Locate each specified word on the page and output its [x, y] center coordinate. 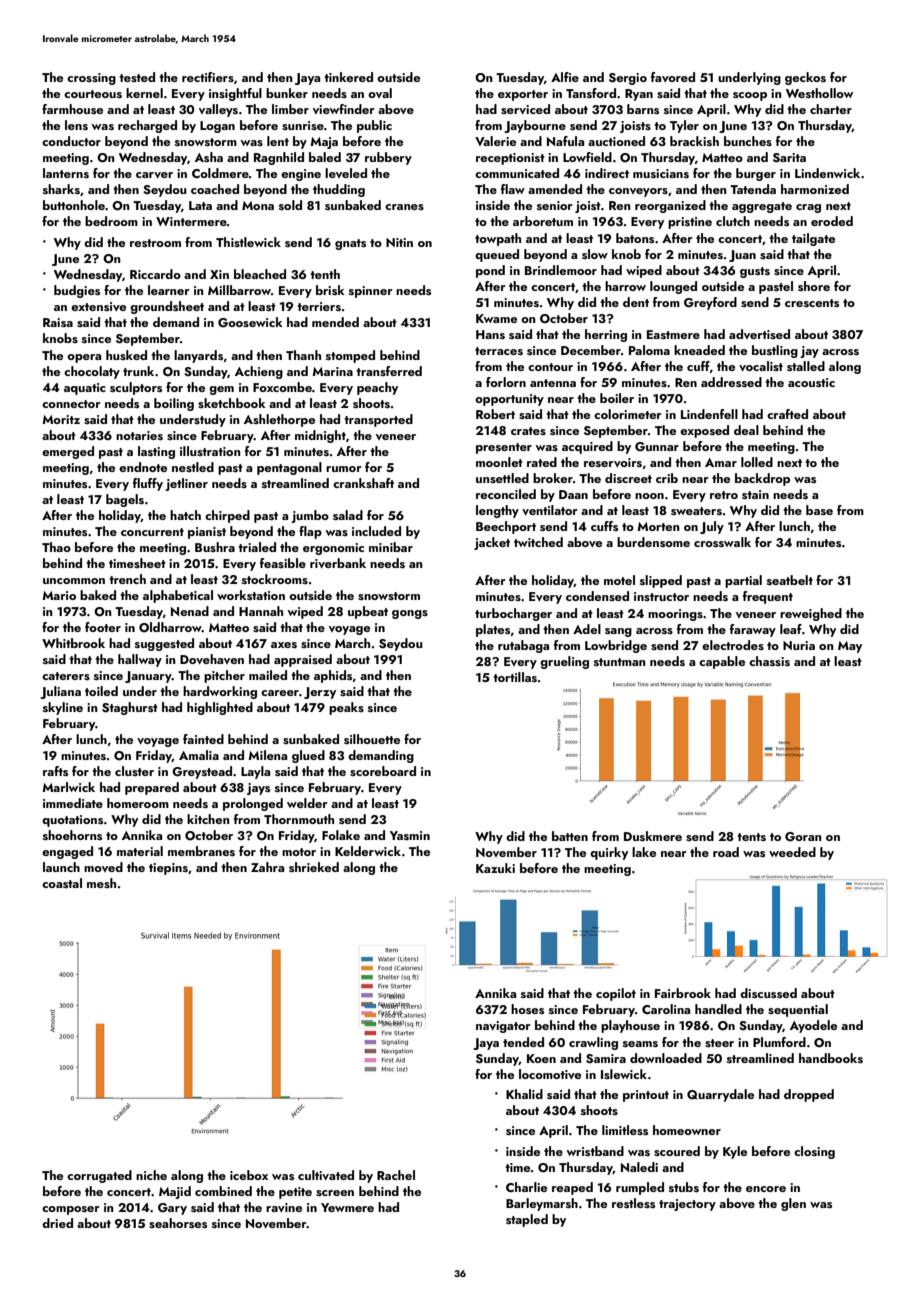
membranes [201, 851]
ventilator [550, 510]
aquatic [85, 389]
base [819, 510]
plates [493, 630]
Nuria [799, 645]
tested [137, 77]
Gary [172, 1209]
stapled [527, 1220]
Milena [267, 755]
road [726, 852]
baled [325, 157]
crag [808, 208]
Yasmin [410, 835]
